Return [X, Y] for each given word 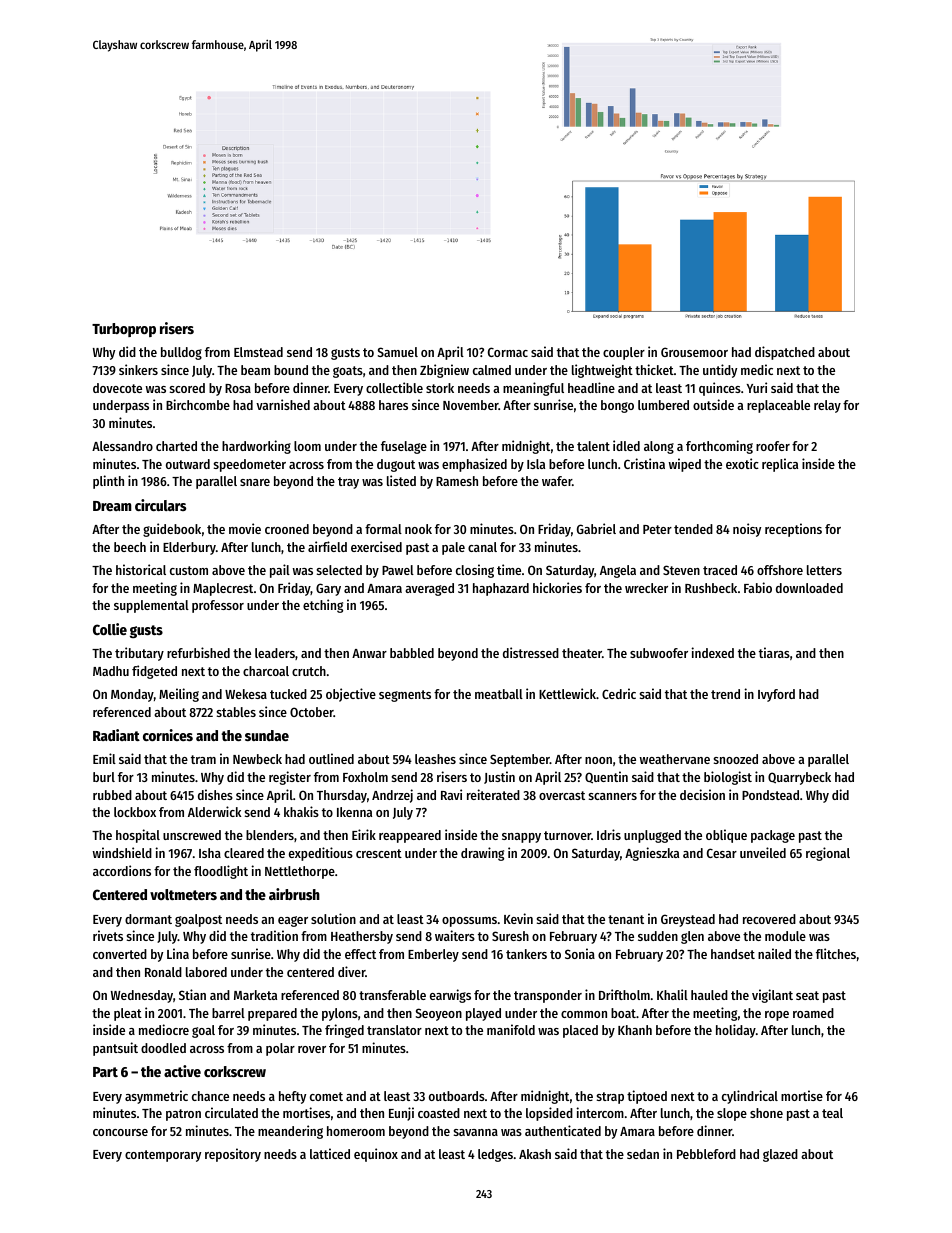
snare [255, 482]
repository [233, 1155]
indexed [712, 652]
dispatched [785, 353]
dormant [148, 919]
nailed [774, 953]
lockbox [135, 812]
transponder [548, 996]
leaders [275, 653]
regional [828, 854]
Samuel [398, 352]
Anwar [369, 653]
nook [418, 529]
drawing [482, 854]
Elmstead [258, 352]
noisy [747, 530]
